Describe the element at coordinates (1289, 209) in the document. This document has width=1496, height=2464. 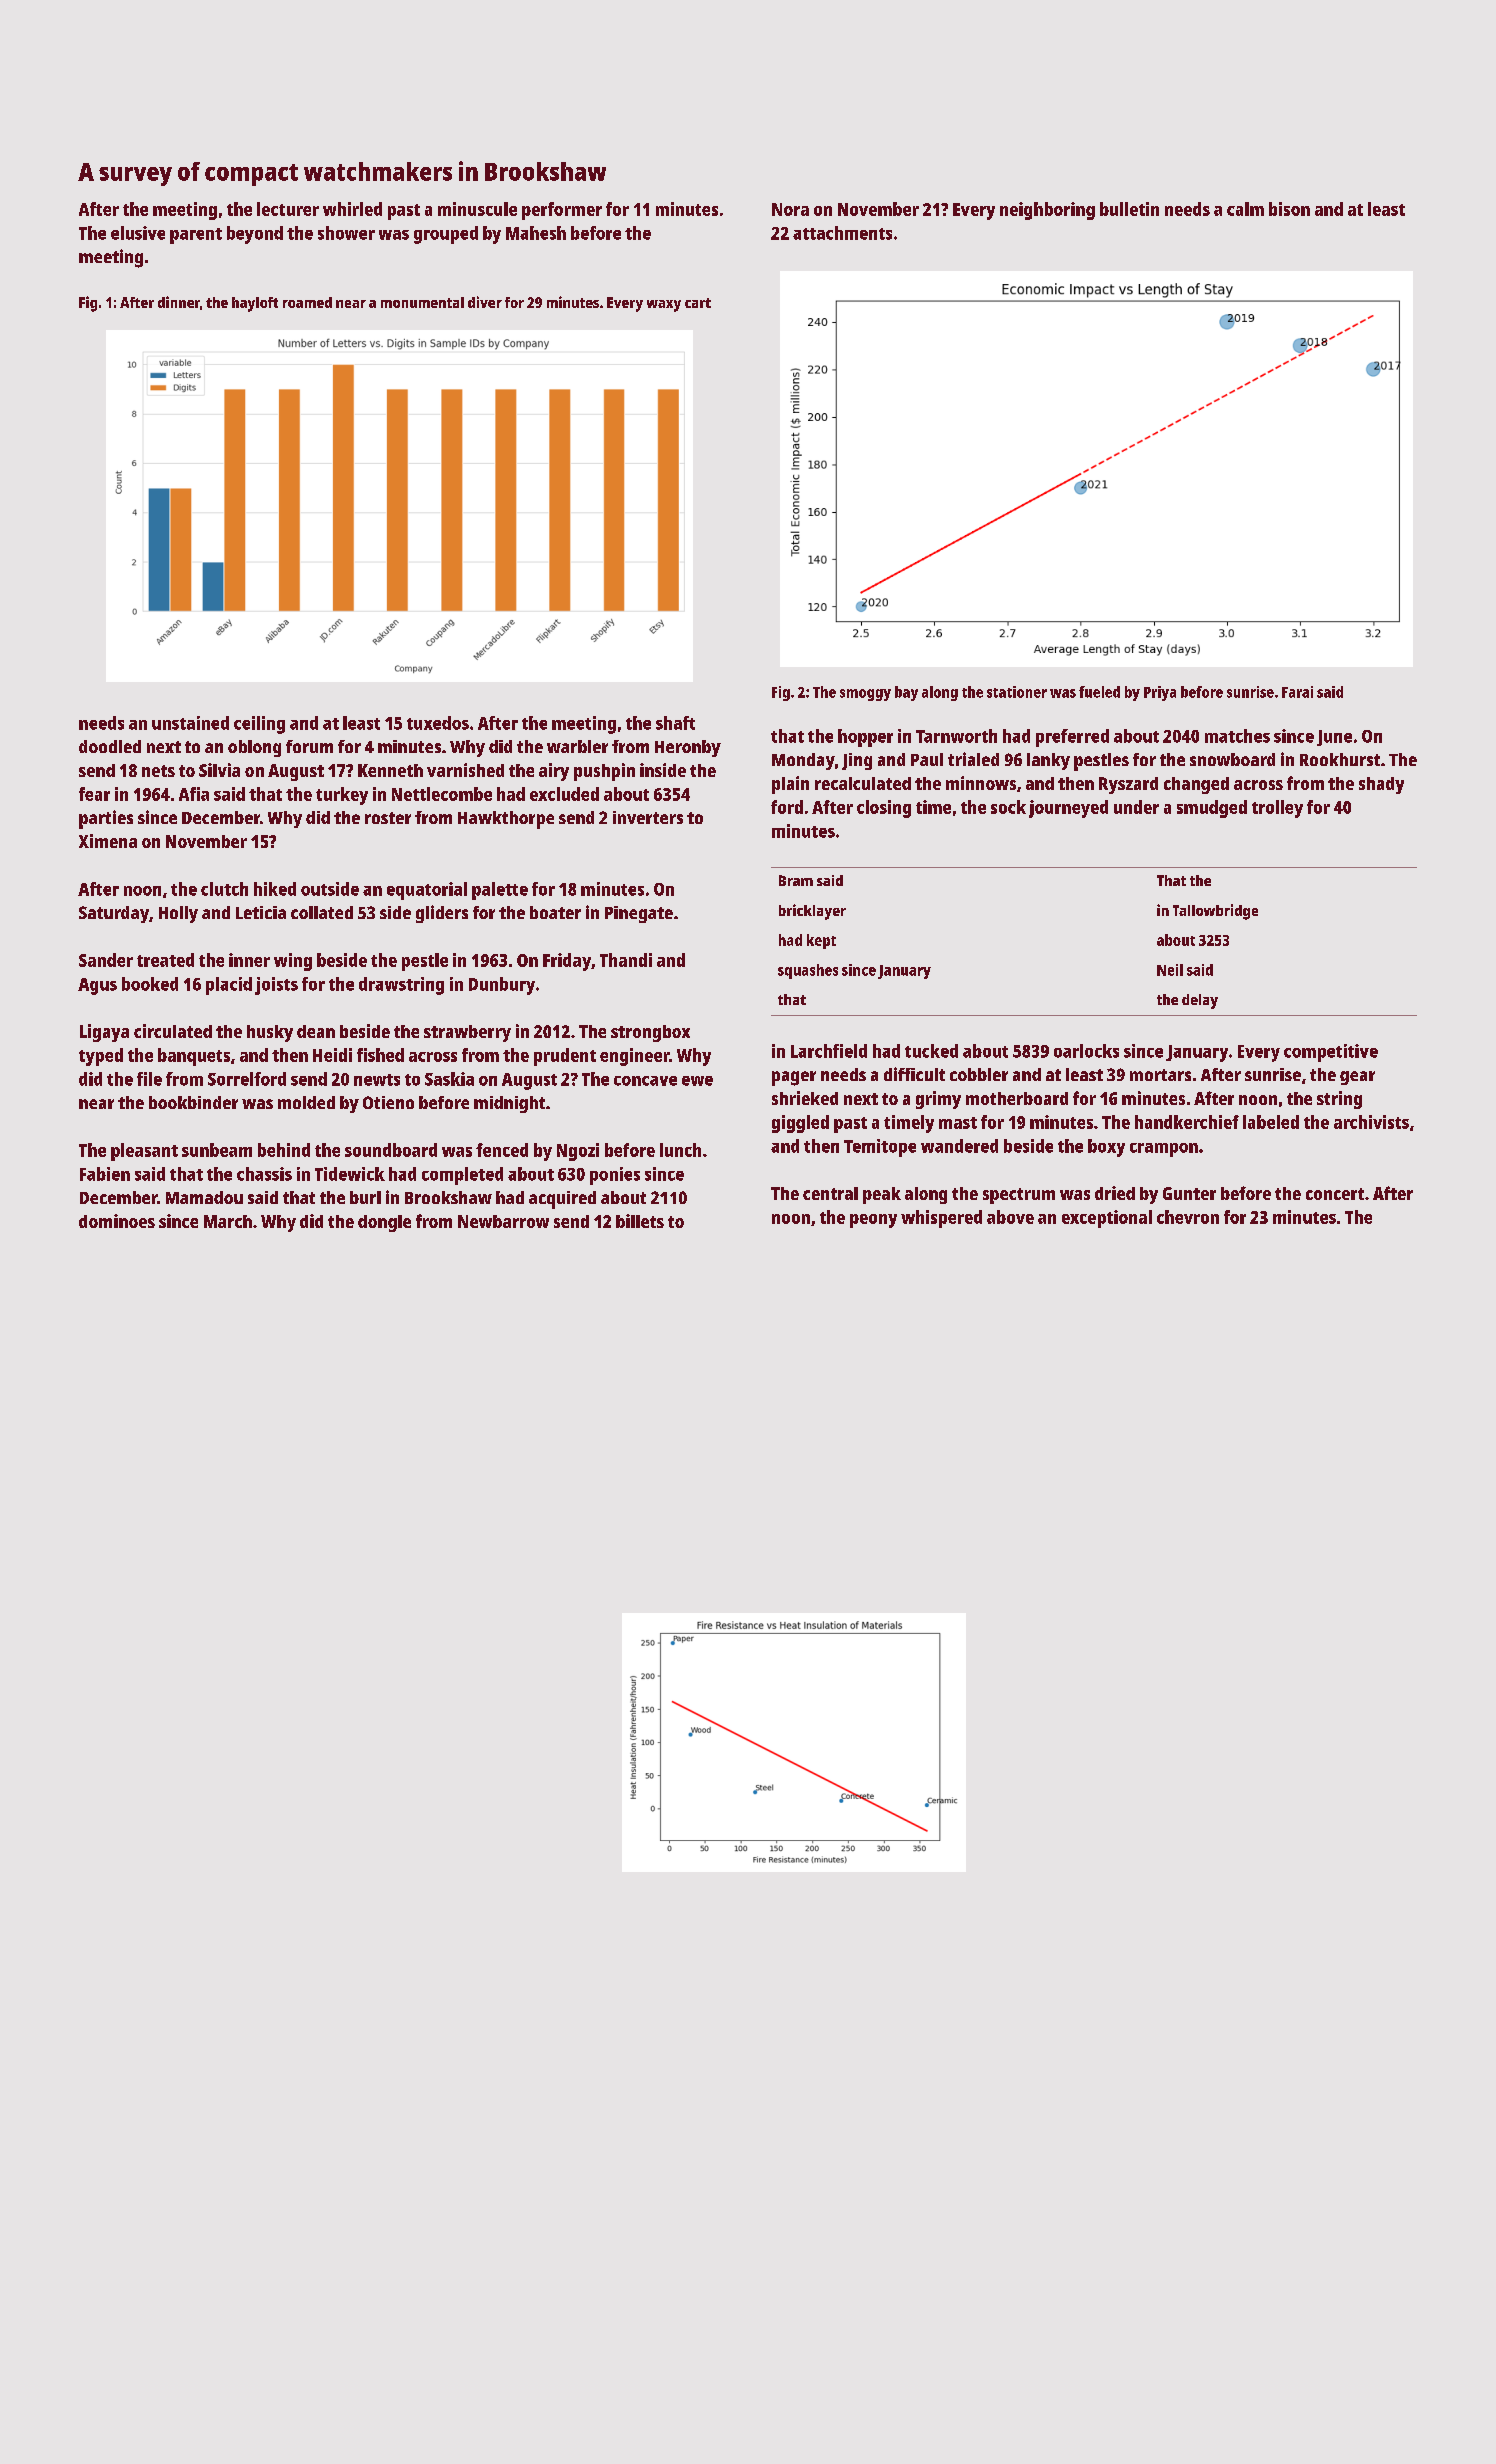
I see `bison` at that location.
